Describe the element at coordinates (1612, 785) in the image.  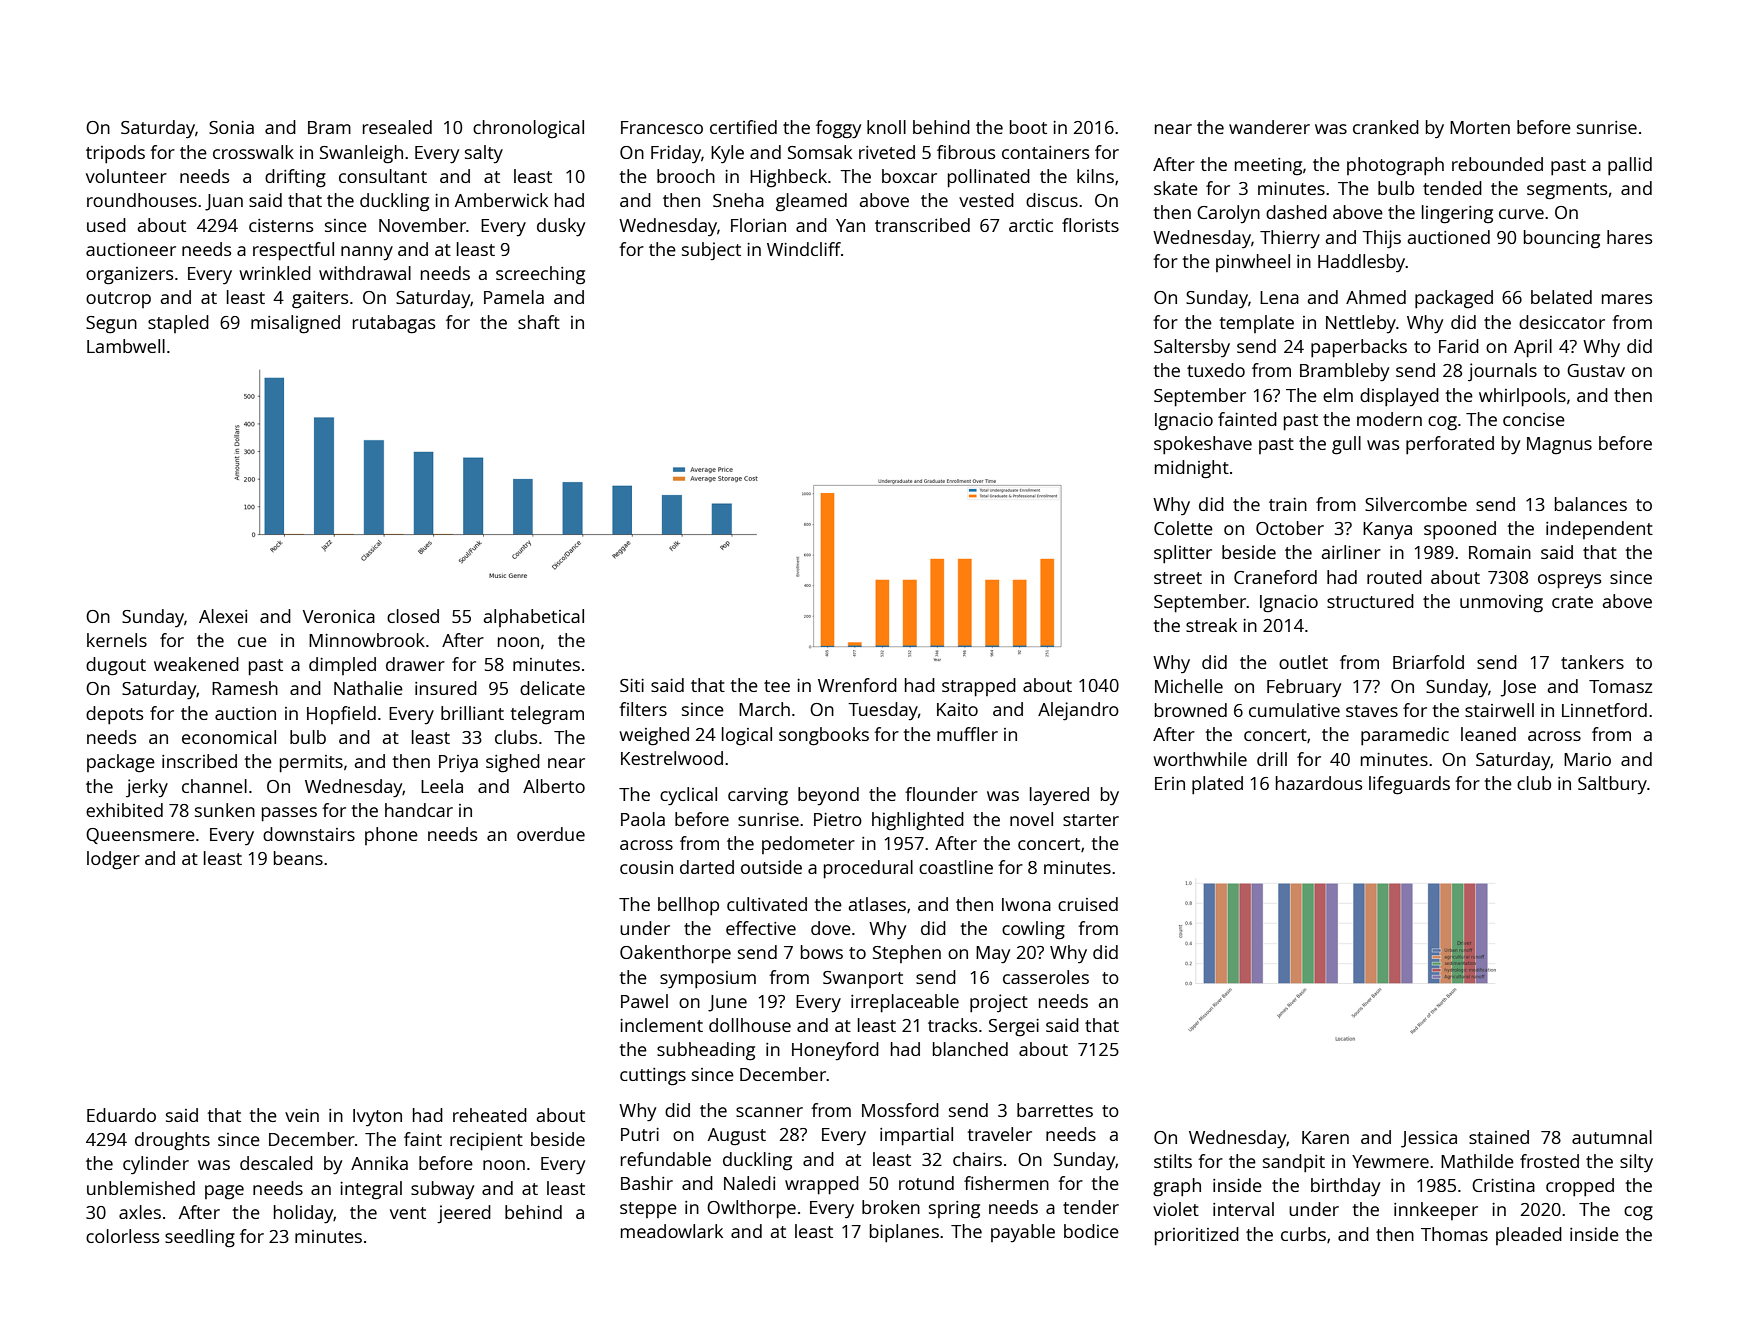
I see `Saltbury` at that location.
